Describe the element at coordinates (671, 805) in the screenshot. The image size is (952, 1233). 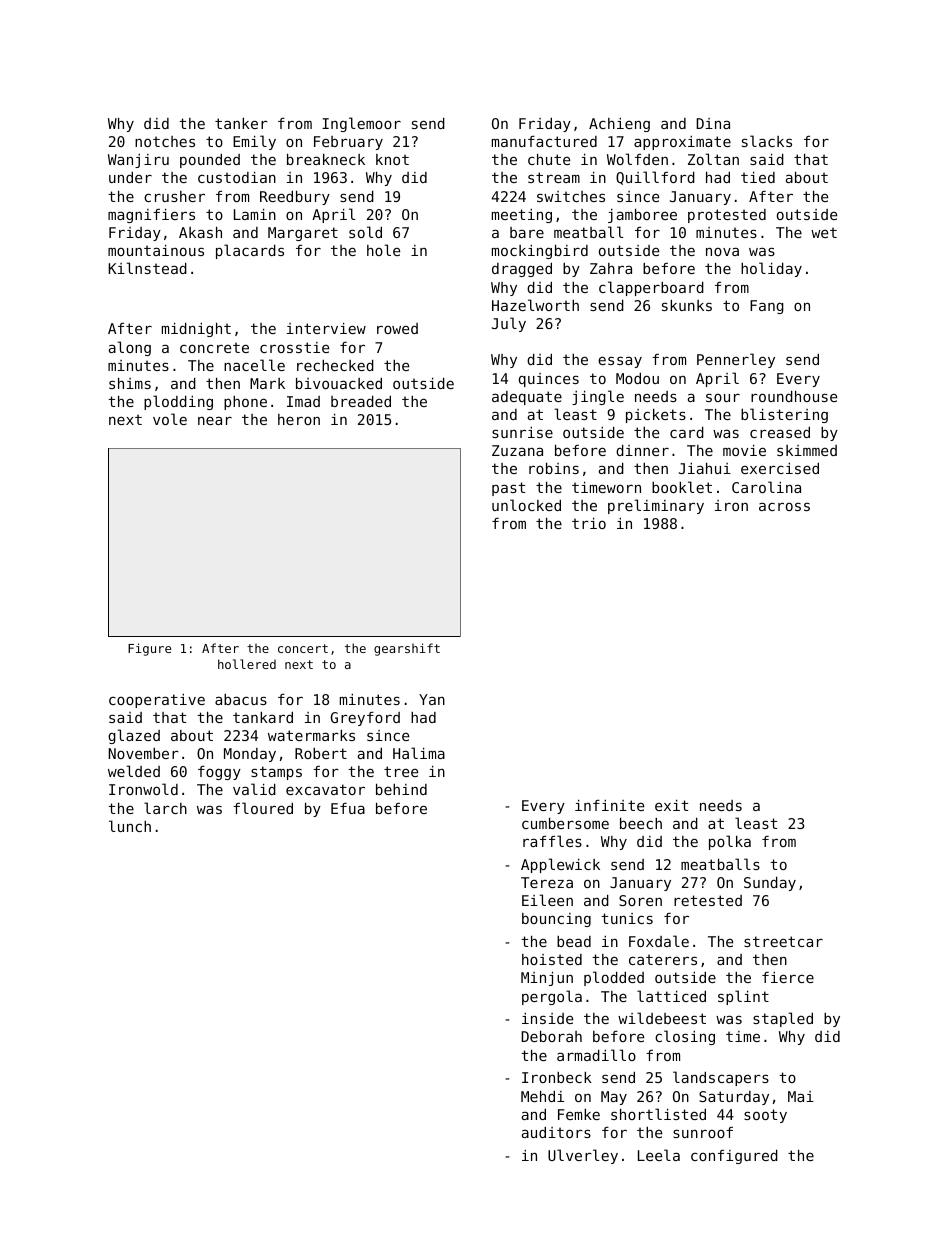
I see `exit` at that location.
